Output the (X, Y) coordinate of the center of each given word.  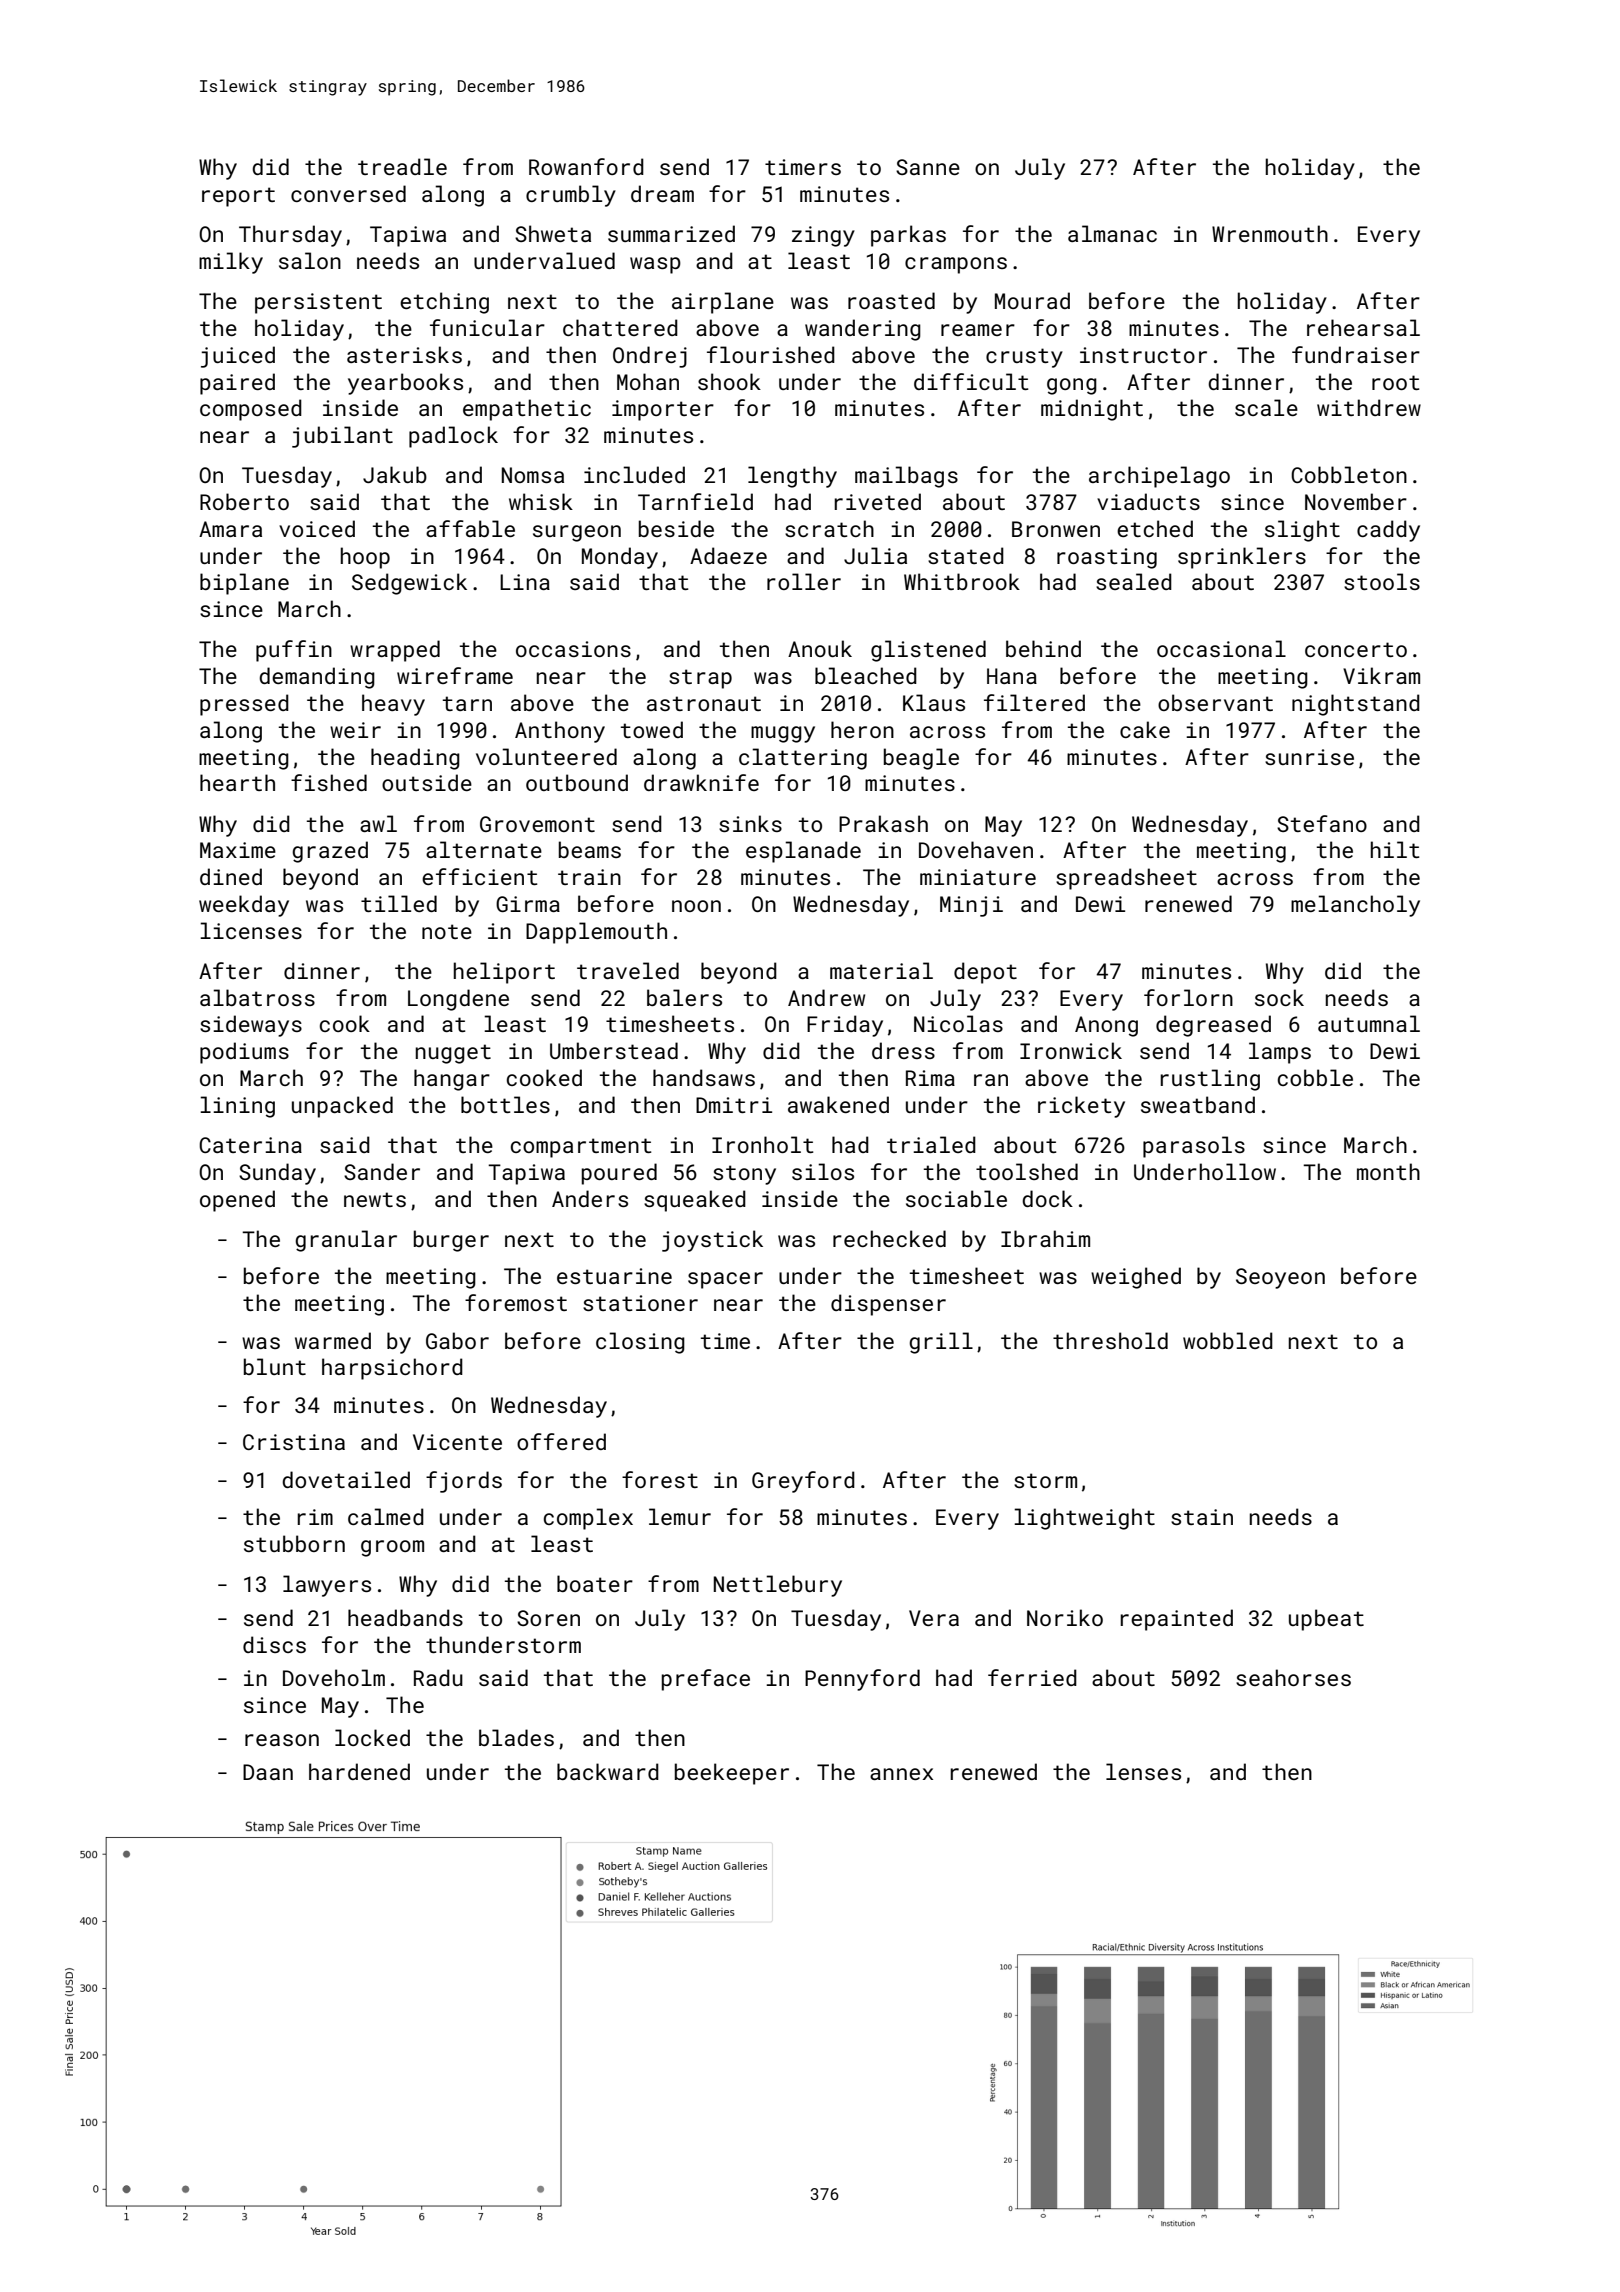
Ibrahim (1045, 1238)
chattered (620, 327)
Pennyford (862, 1680)
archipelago (1159, 477)
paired (237, 384)
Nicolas (958, 1023)
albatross (257, 997)
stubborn (294, 1543)
